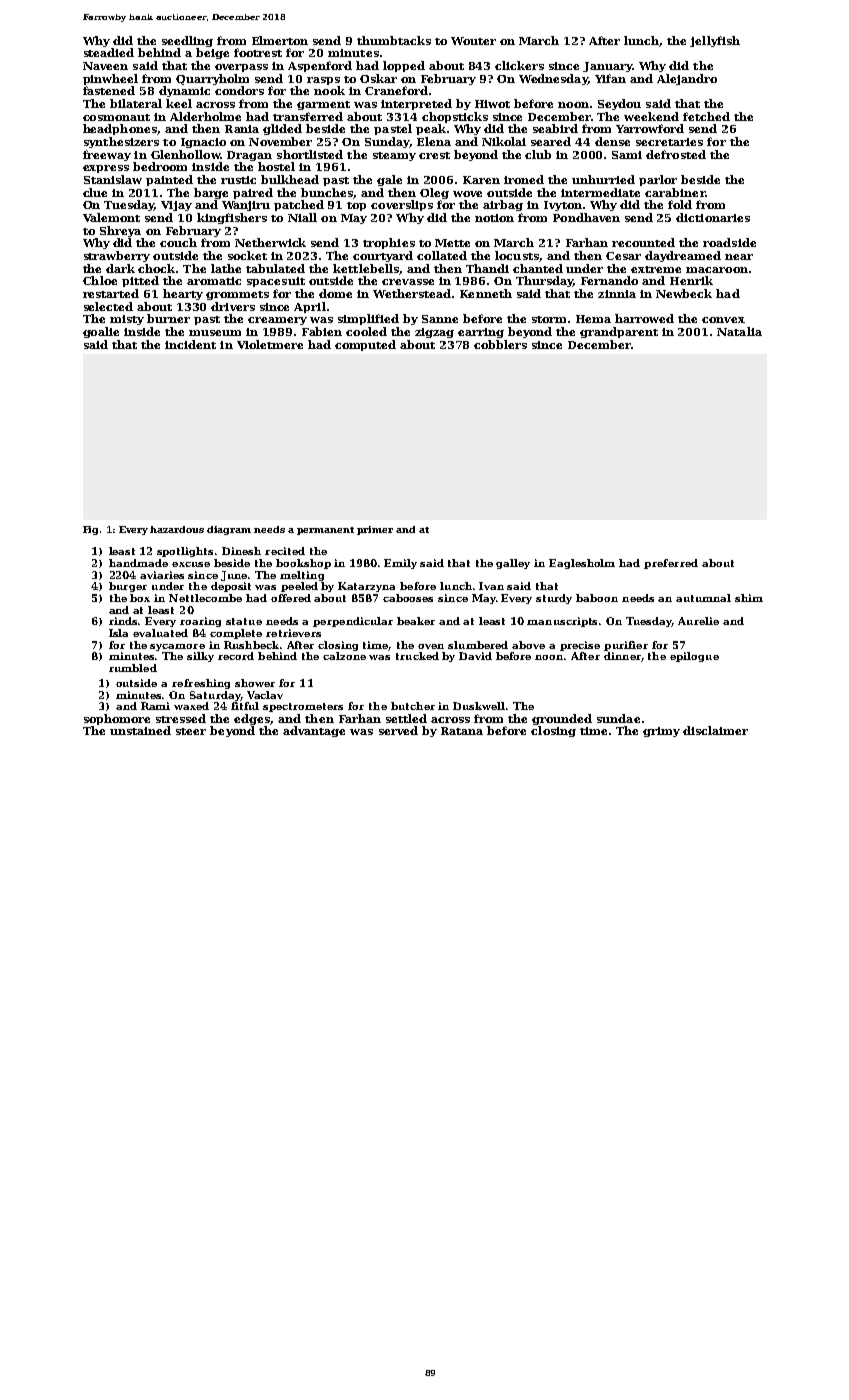 The height and width of the document is (1400, 849). Describe the element at coordinates (402, 205) in the document. I see `coverslips` at that location.
